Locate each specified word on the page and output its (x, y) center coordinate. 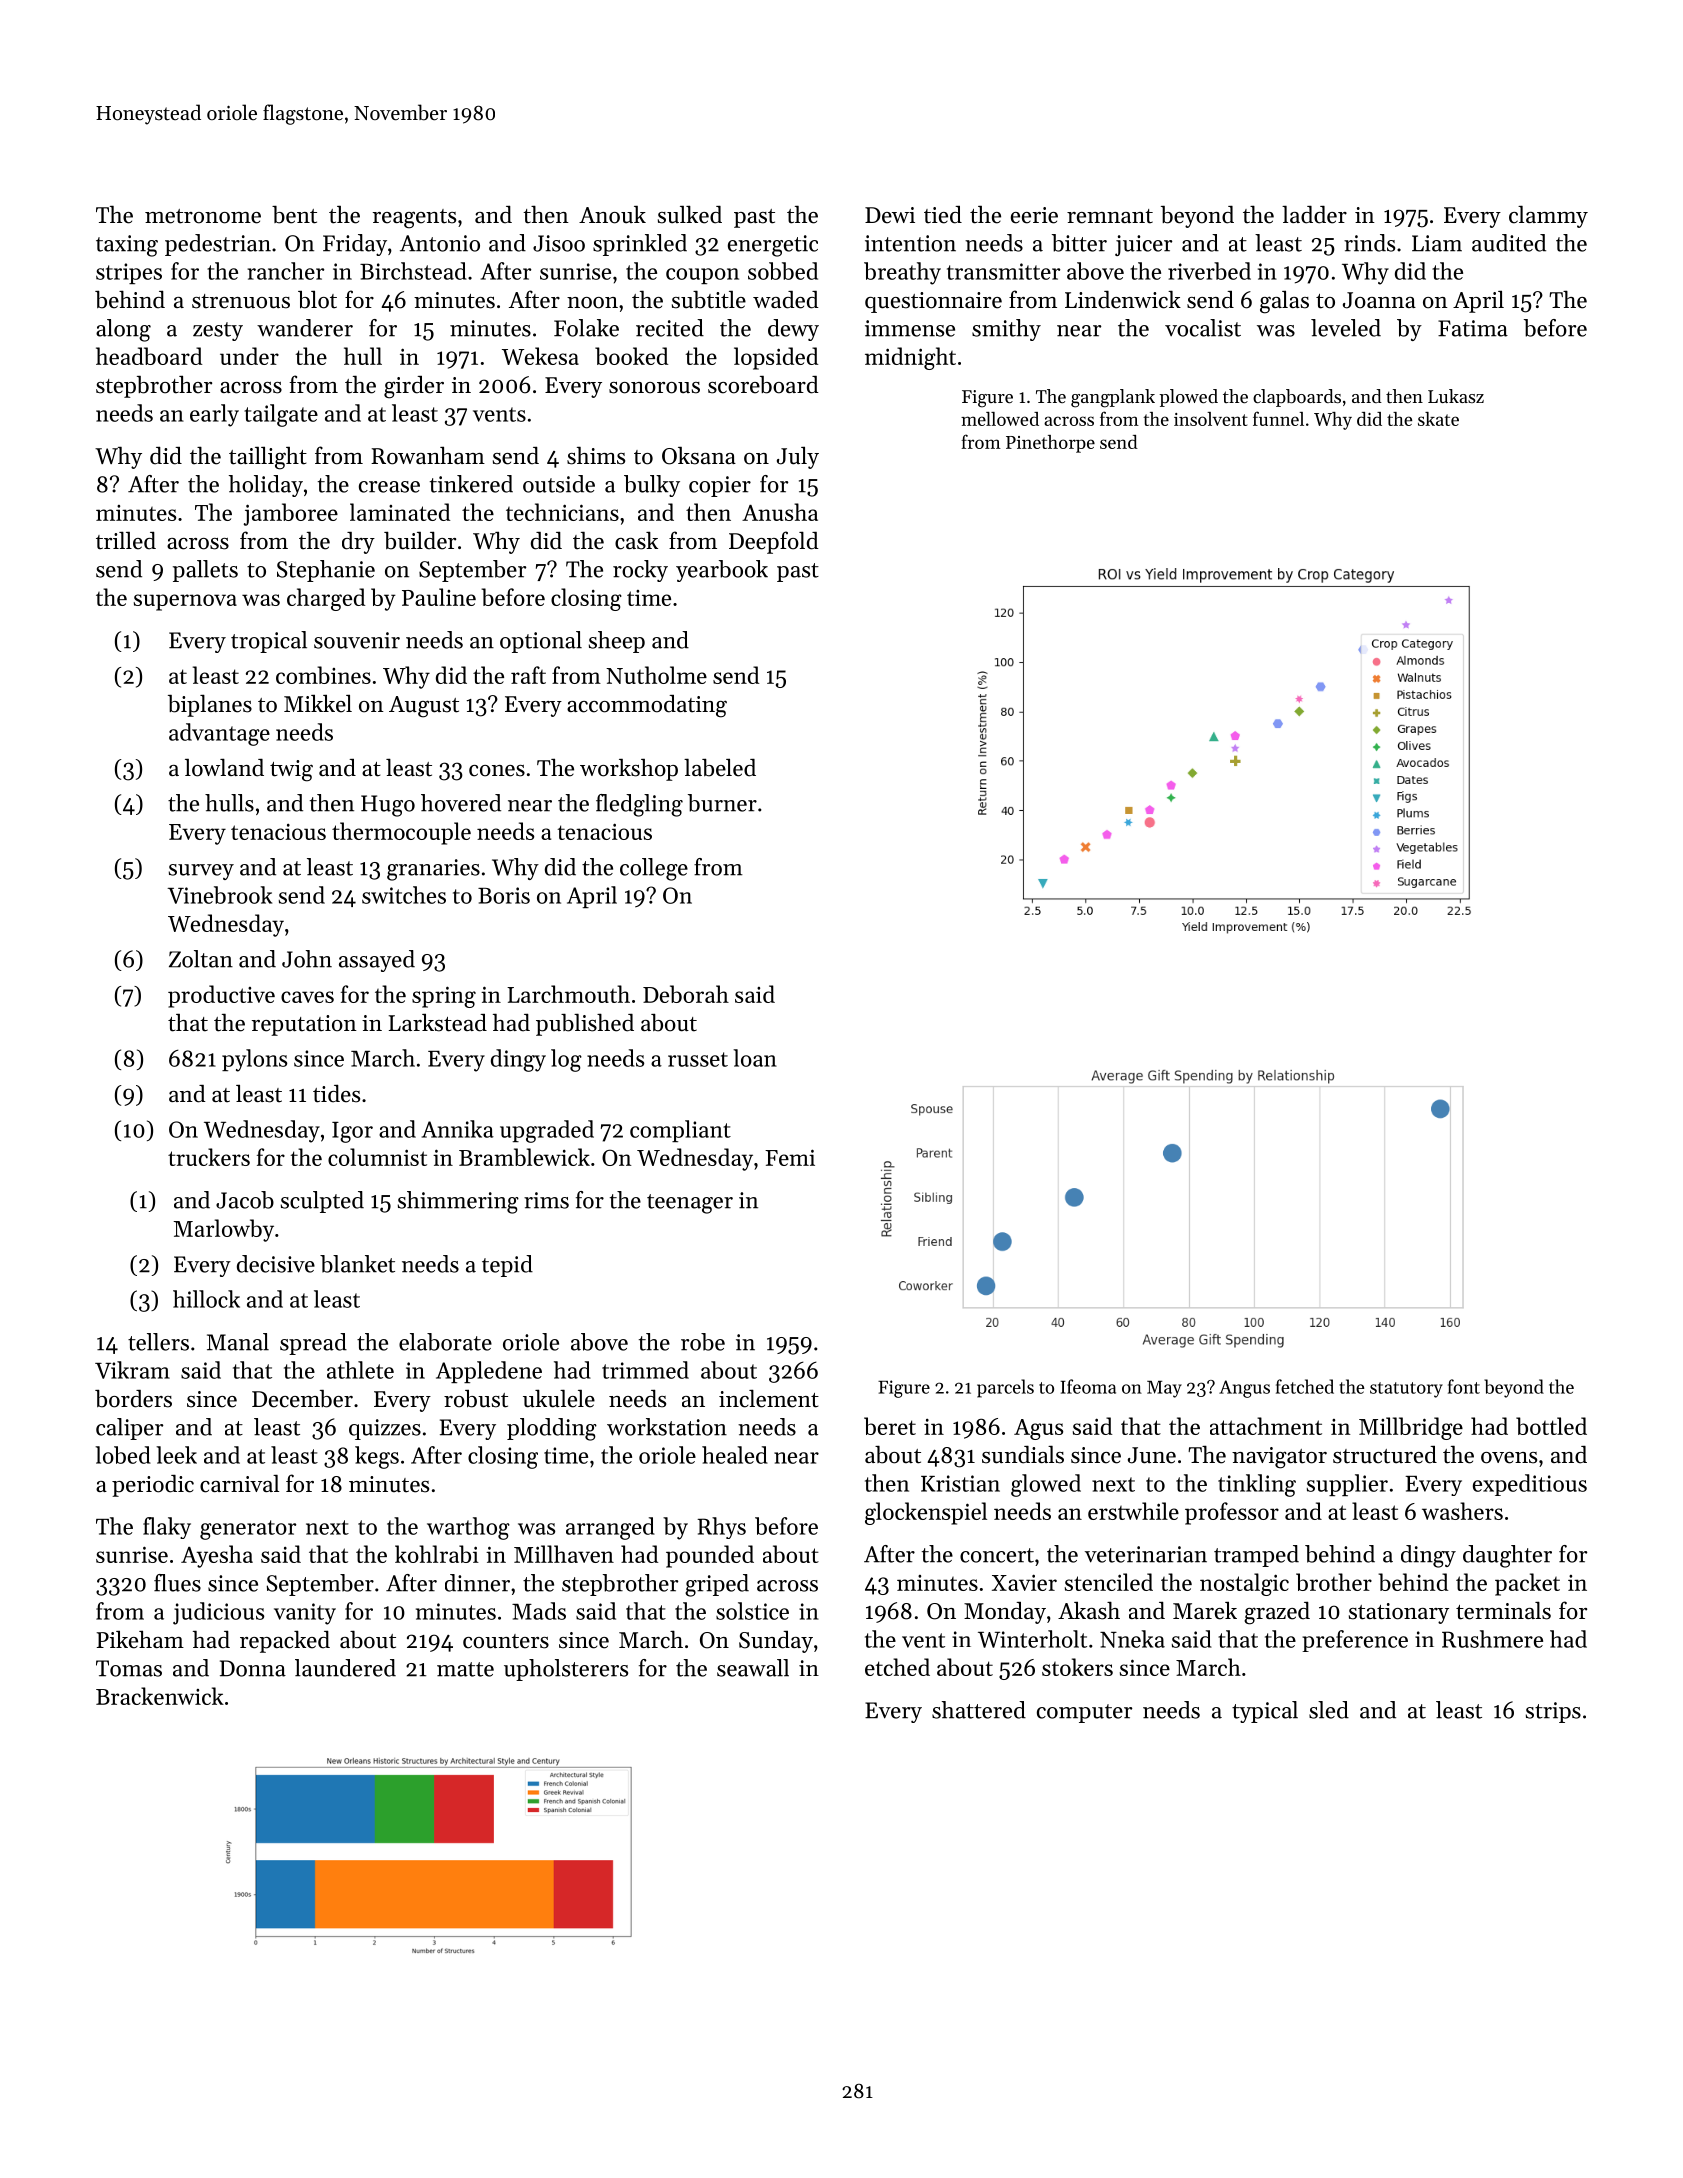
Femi (790, 1157)
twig (291, 771)
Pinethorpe (1050, 444)
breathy (902, 273)
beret (890, 1426)
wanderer (305, 328)
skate (1438, 419)
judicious (218, 1613)
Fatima (1473, 328)
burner (722, 803)
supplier (1347, 1485)
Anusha (780, 512)
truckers (209, 1157)
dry (358, 543)
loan (755, 1058)
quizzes (385, 1429)
